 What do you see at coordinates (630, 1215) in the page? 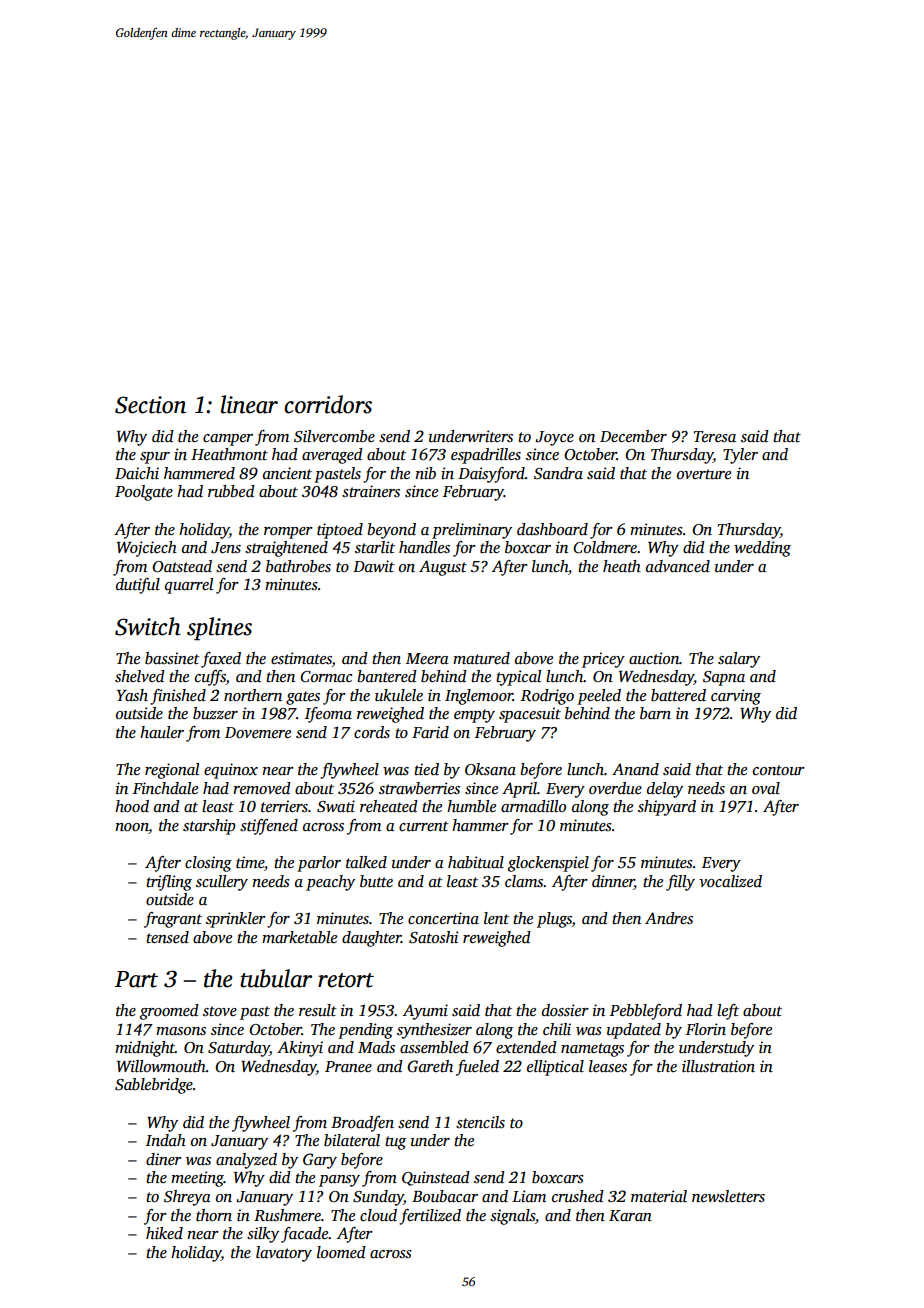
I see `Karan` at bounding box center [630, 1215].
